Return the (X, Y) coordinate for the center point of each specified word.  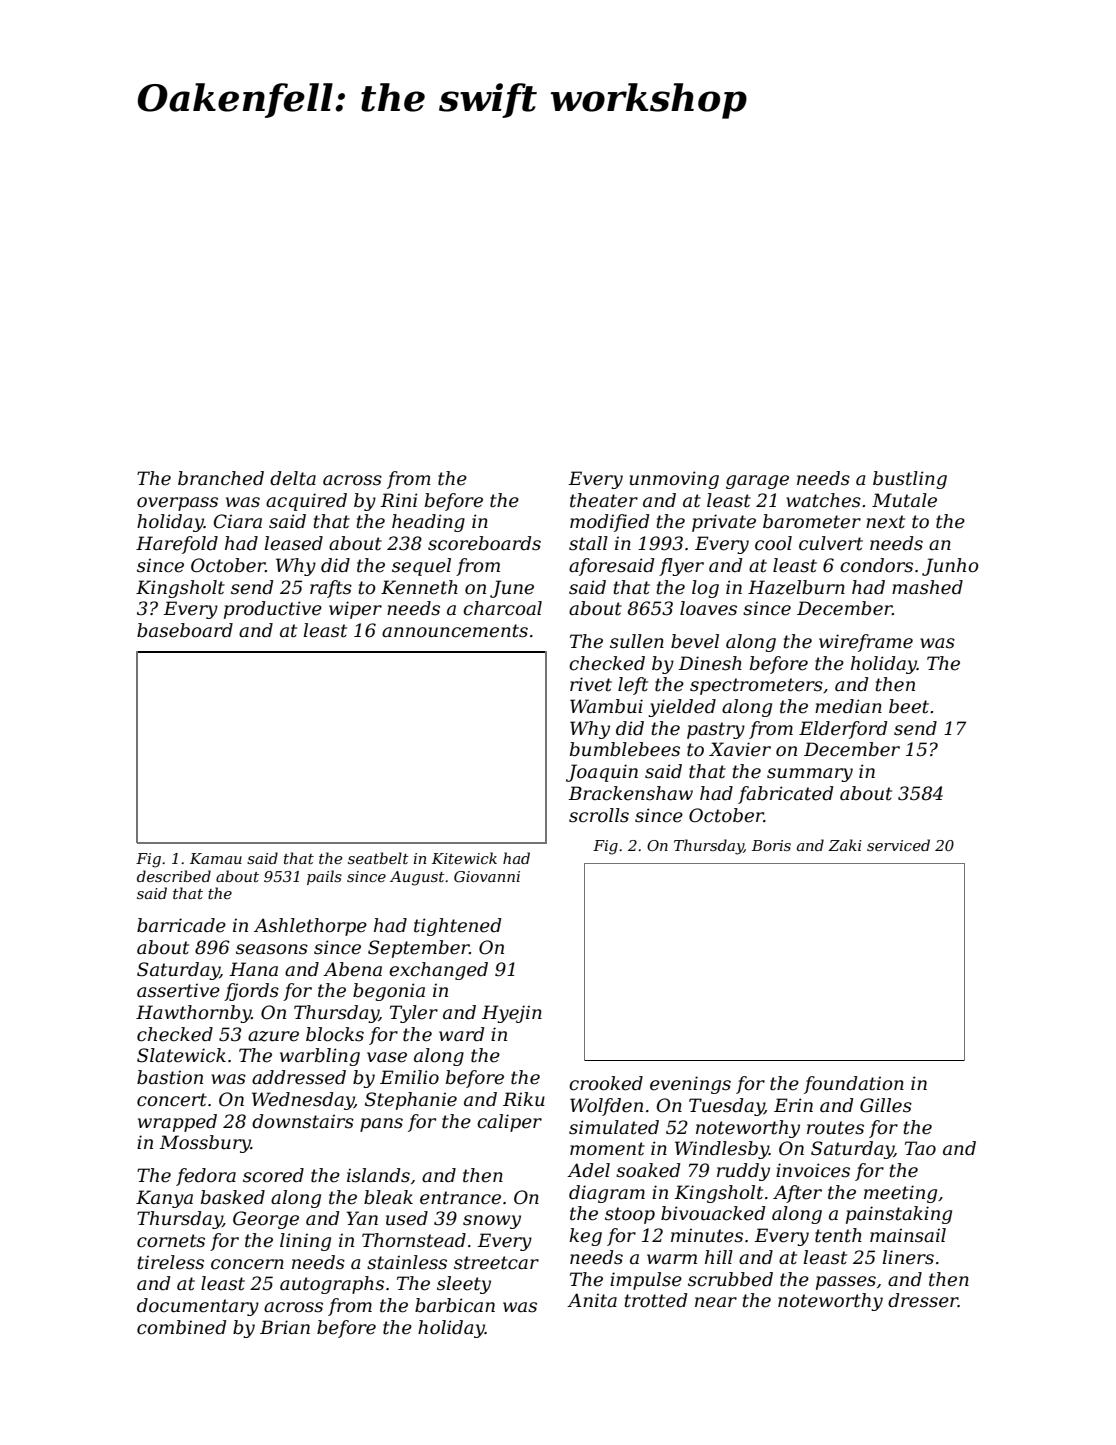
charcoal (502, 608)
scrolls (599, 815)
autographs (332, 1285)
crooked (606, 1083)
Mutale (904, 500)
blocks (335, 1034)
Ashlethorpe (310, 927)
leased (293, 543)
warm (672, 1259)
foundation (854, 1085)
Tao (920, 1148)
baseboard (185, 630)
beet (909, 706)
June (512, 589)
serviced (898, 845)
